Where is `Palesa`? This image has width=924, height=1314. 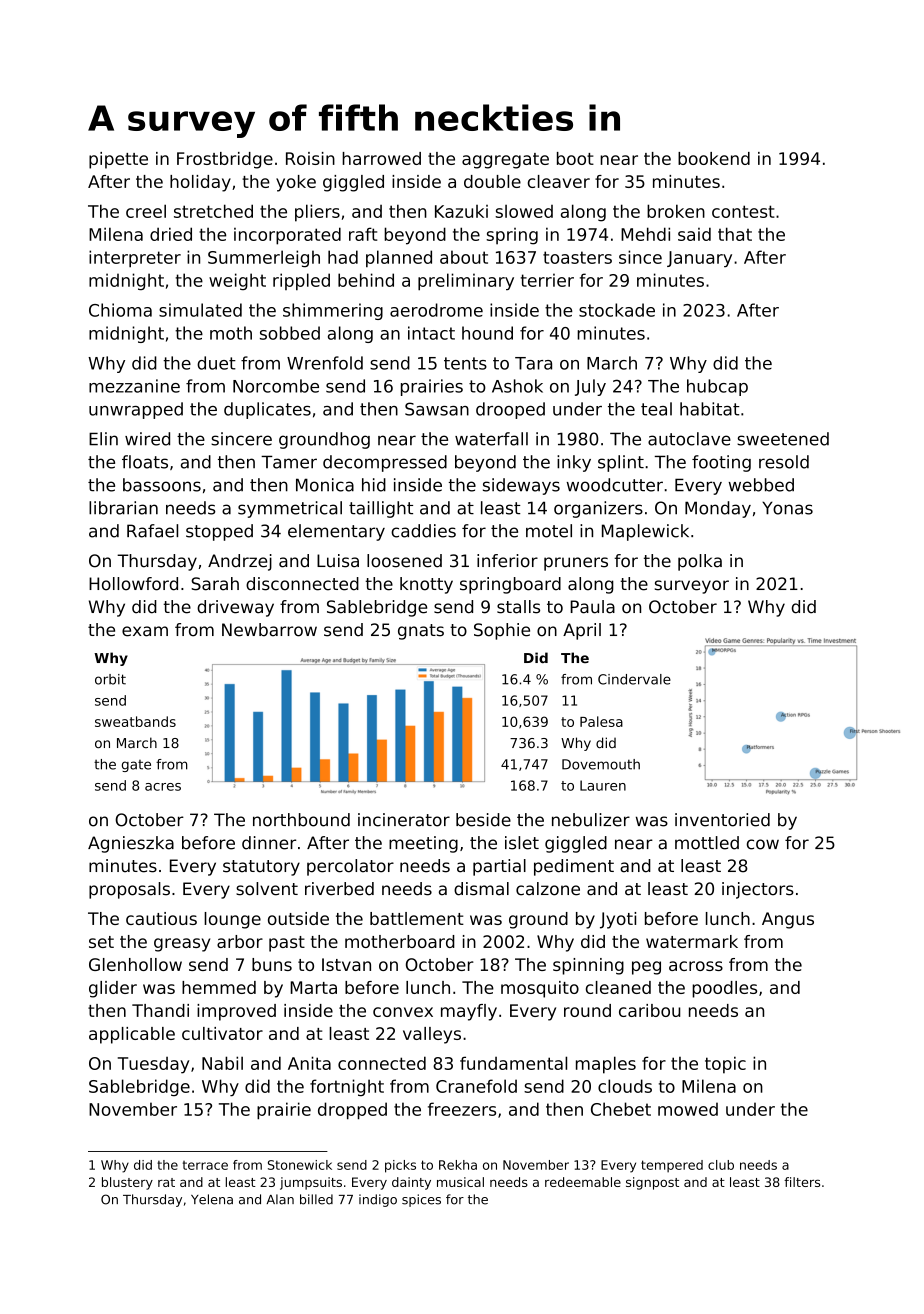 Palesa is located at coordinates (601, 721).
